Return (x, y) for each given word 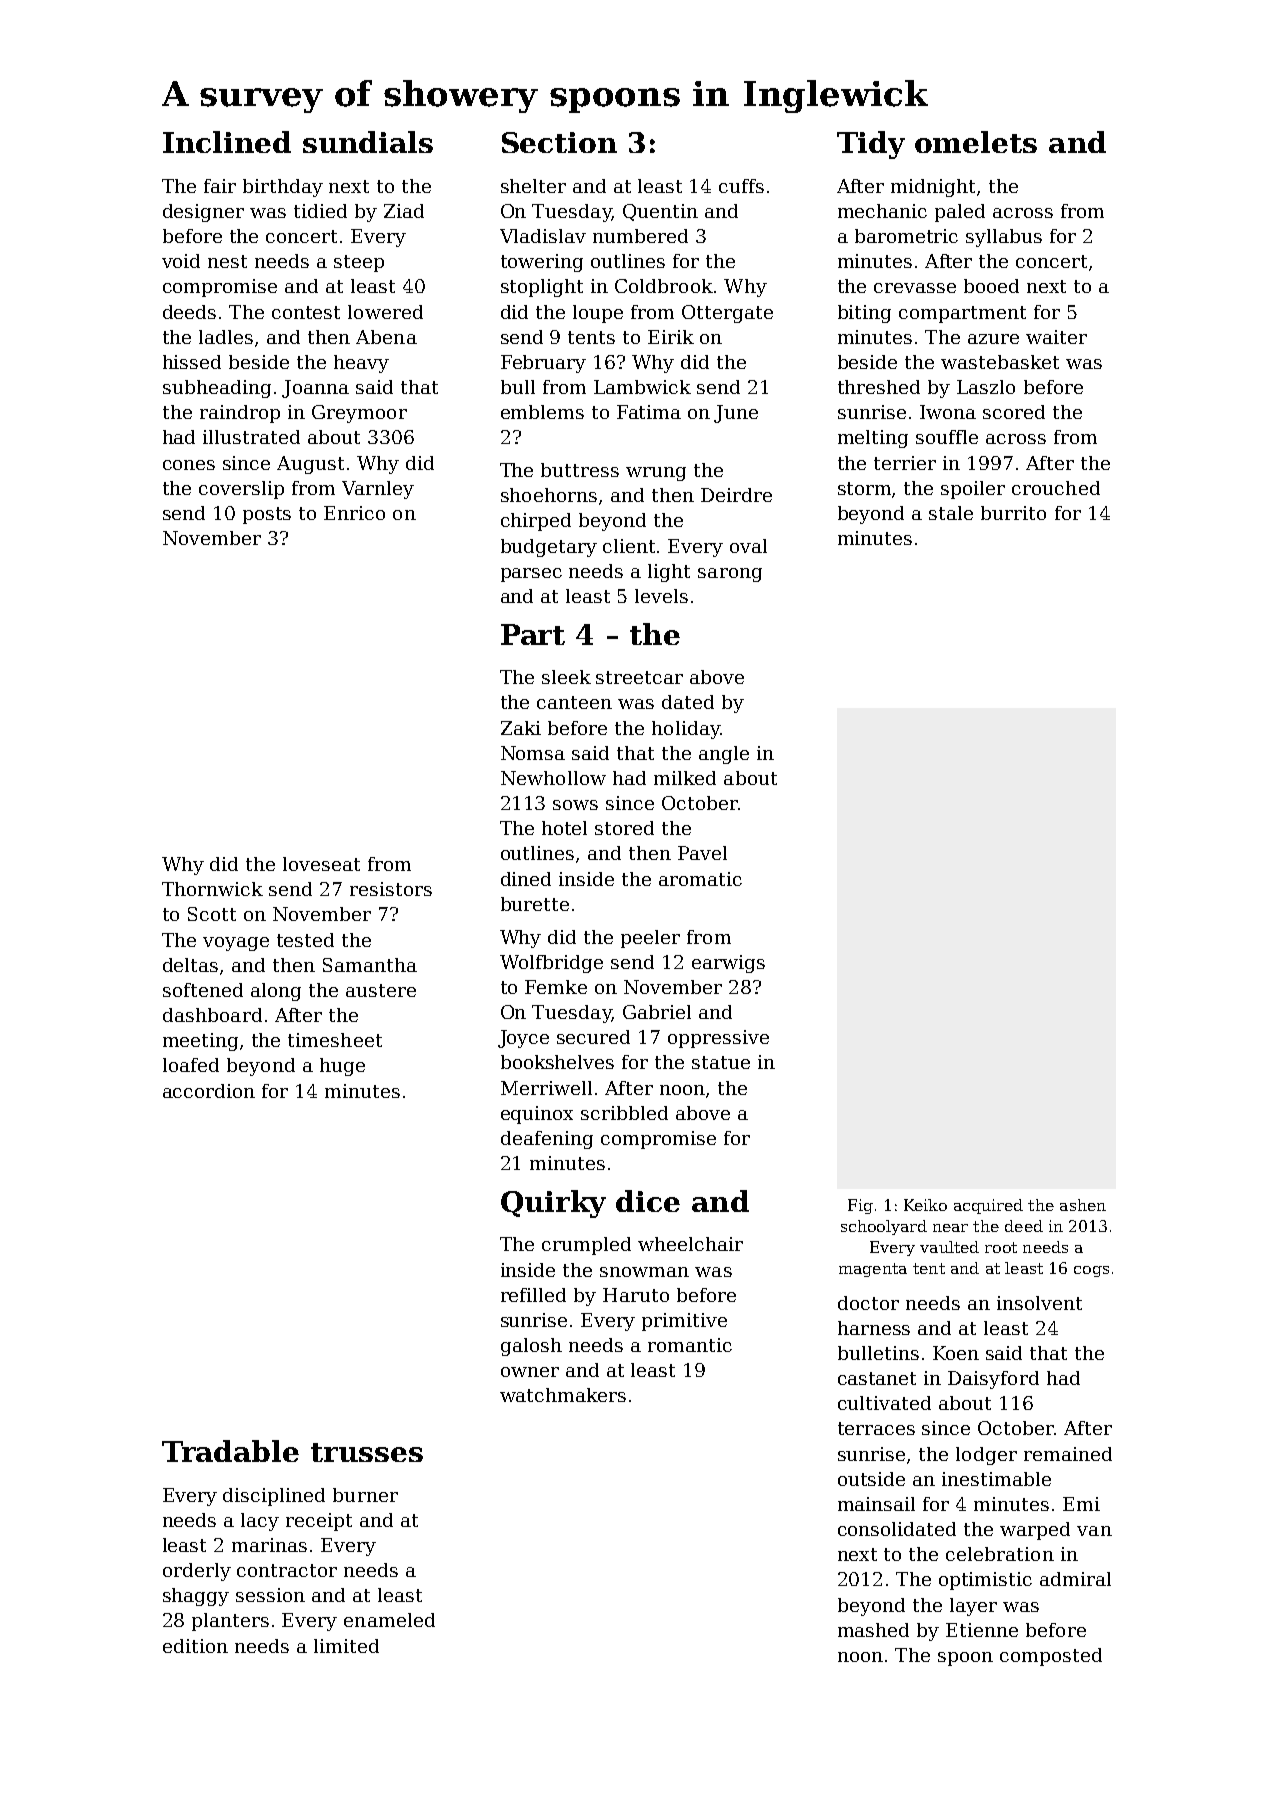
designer (203, 213)
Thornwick (212, 889)
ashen (1083, 1205)
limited (346, 1646)
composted (1051, 1657)
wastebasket (1000, 362)
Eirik (671, 337)
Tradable (230, 1451)
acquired (988, 1206)
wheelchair (690, 1244)
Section (559, 142)
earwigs (728, 964)
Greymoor (359, 414)
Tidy (871, 145)
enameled (389, 1620)
